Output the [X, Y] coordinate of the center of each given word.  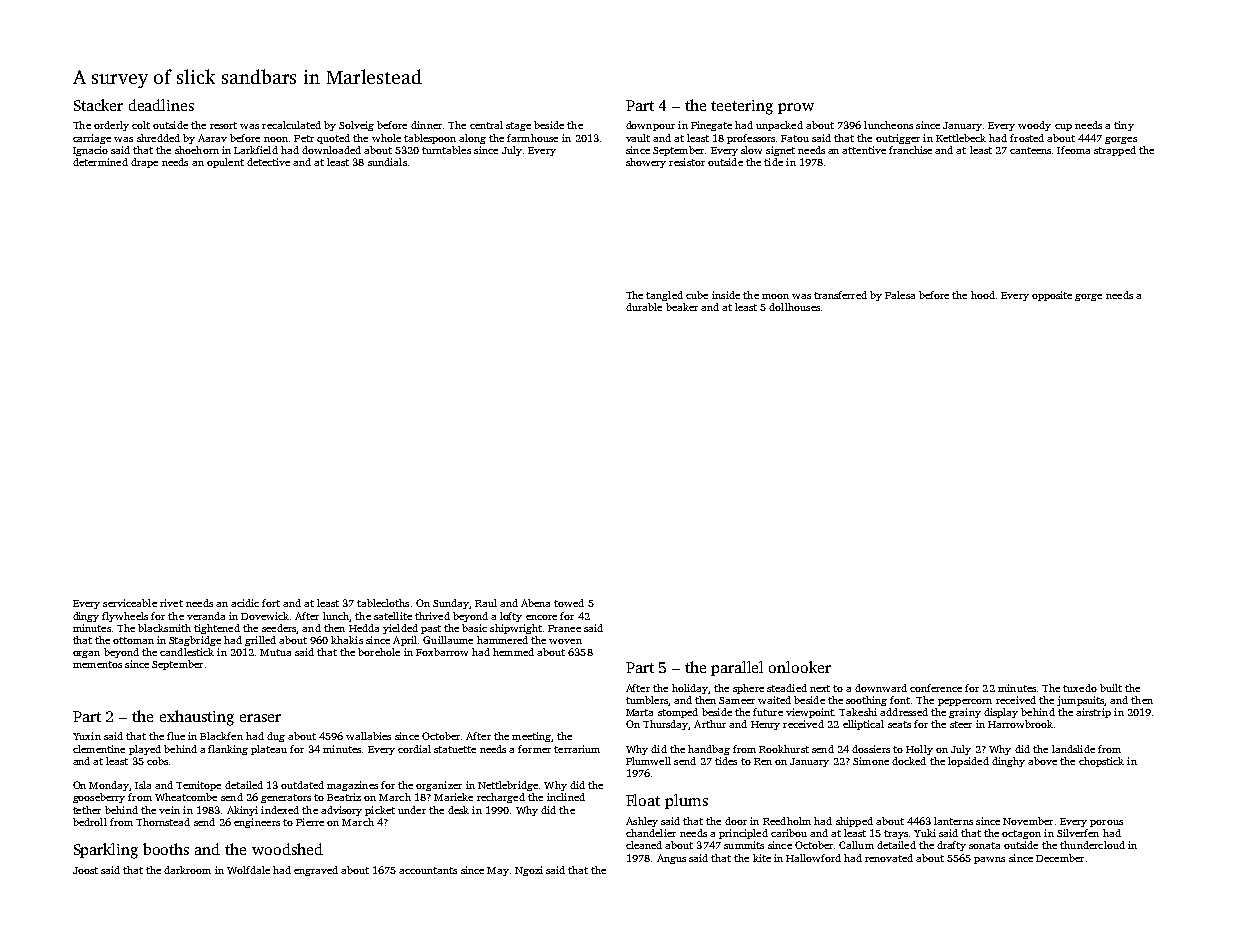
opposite [1052, 296]
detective [268, 162]
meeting [531, 737]
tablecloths [383, 603]
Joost [85, 870]
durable [644, 307]
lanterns [953, 821]
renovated [889, 858]
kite [762, 858]
